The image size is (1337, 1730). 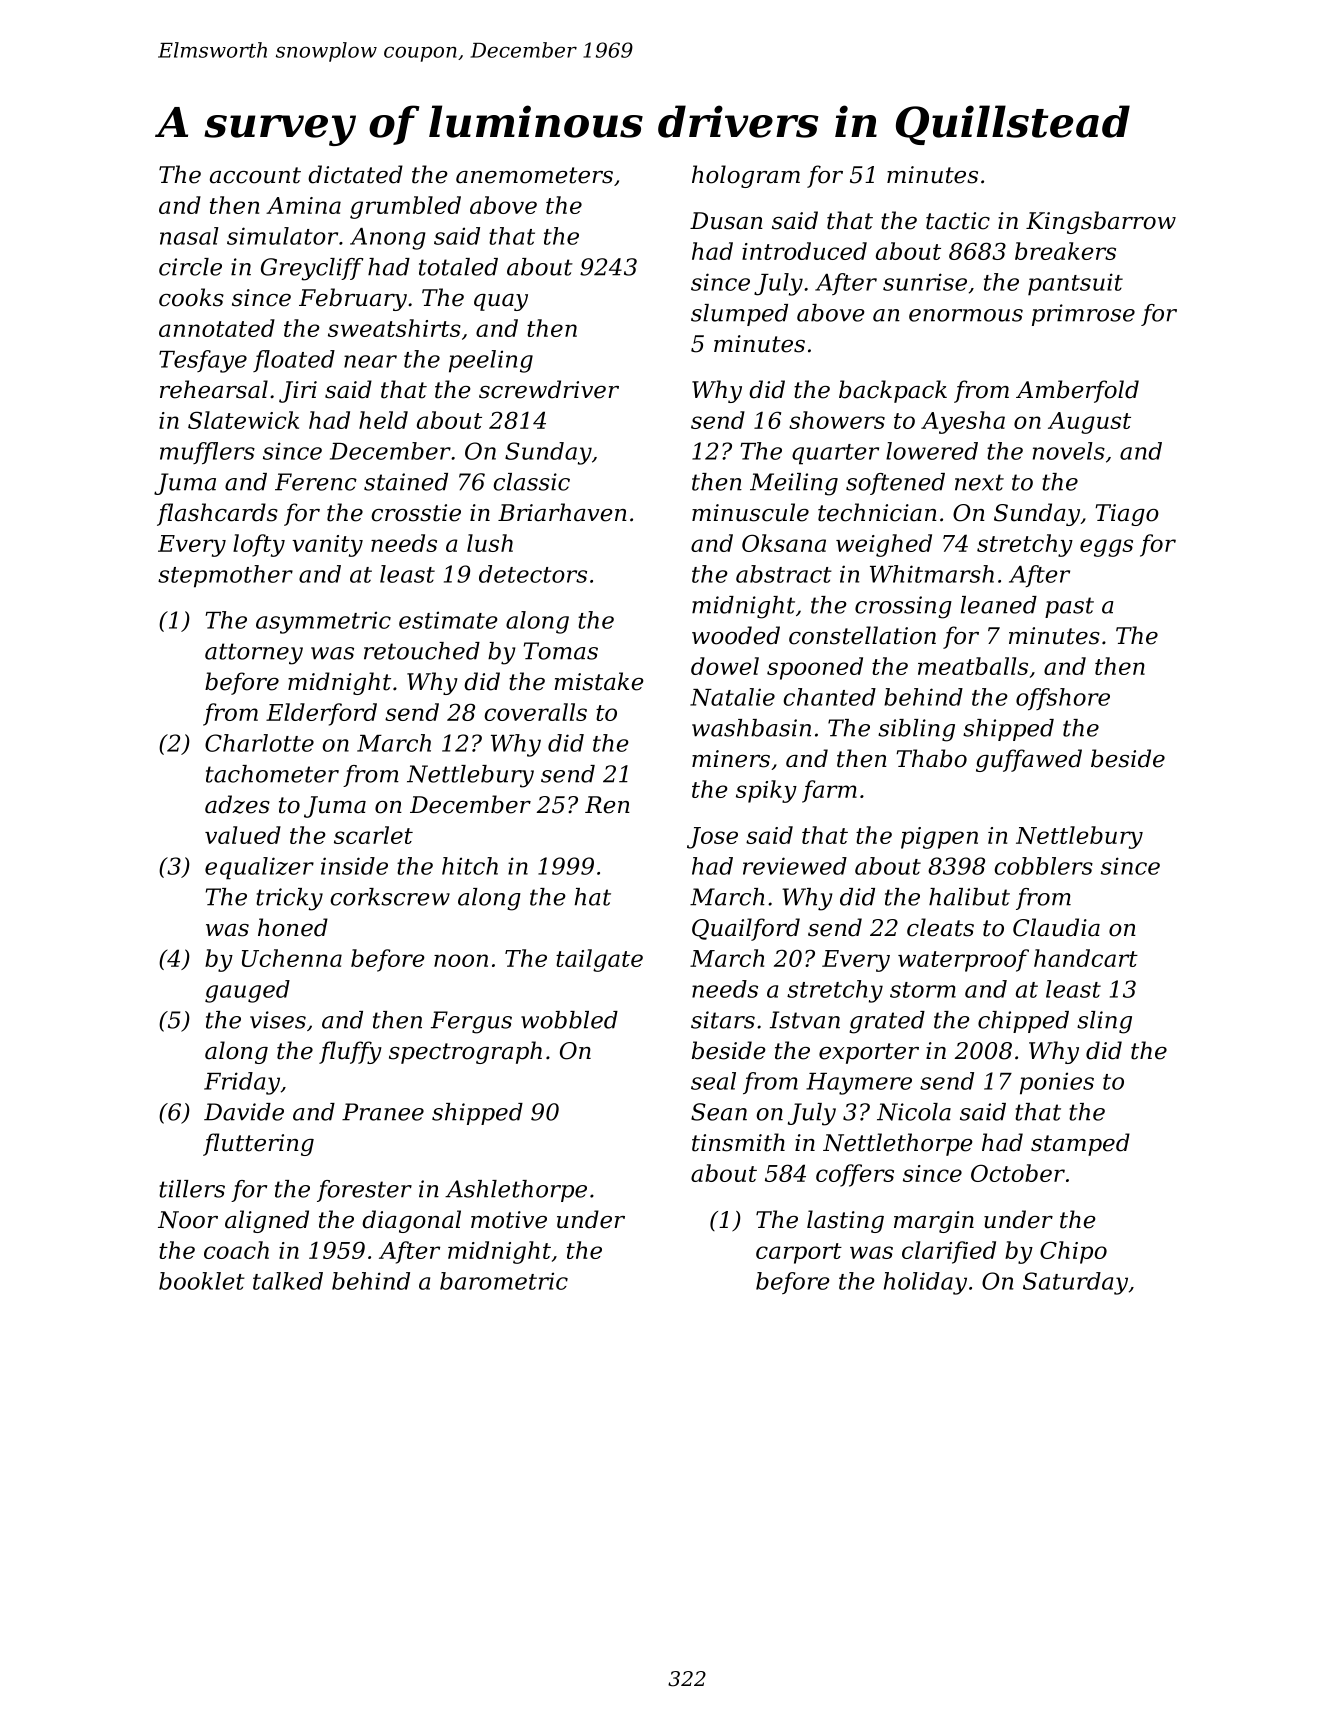 What do you see at coordinates (355, 174) in the screenshot?
I see `dictated` at bounding box center [355, 174].
